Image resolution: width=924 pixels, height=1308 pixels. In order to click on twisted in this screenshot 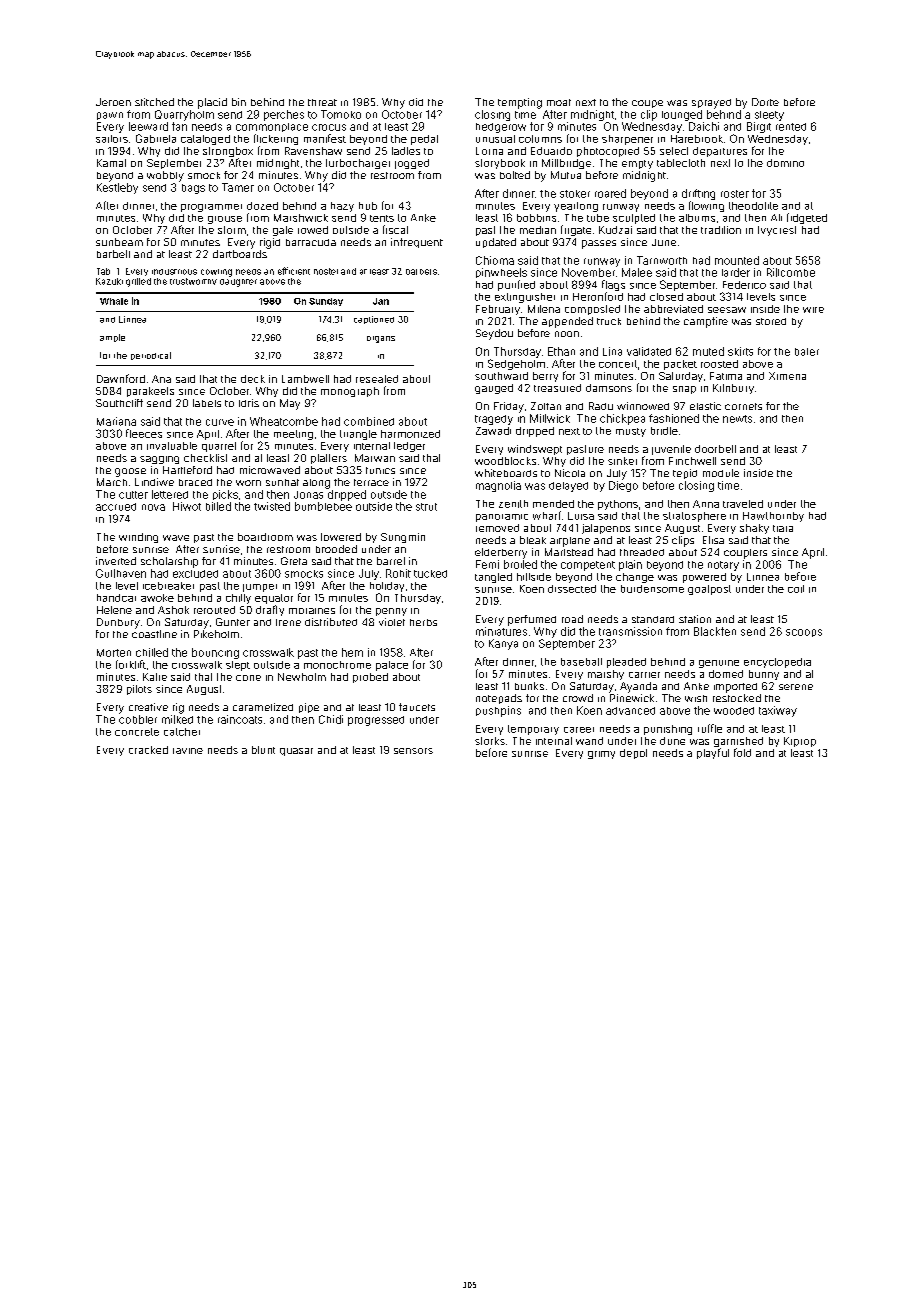, I will do `click(272, 506)`.
